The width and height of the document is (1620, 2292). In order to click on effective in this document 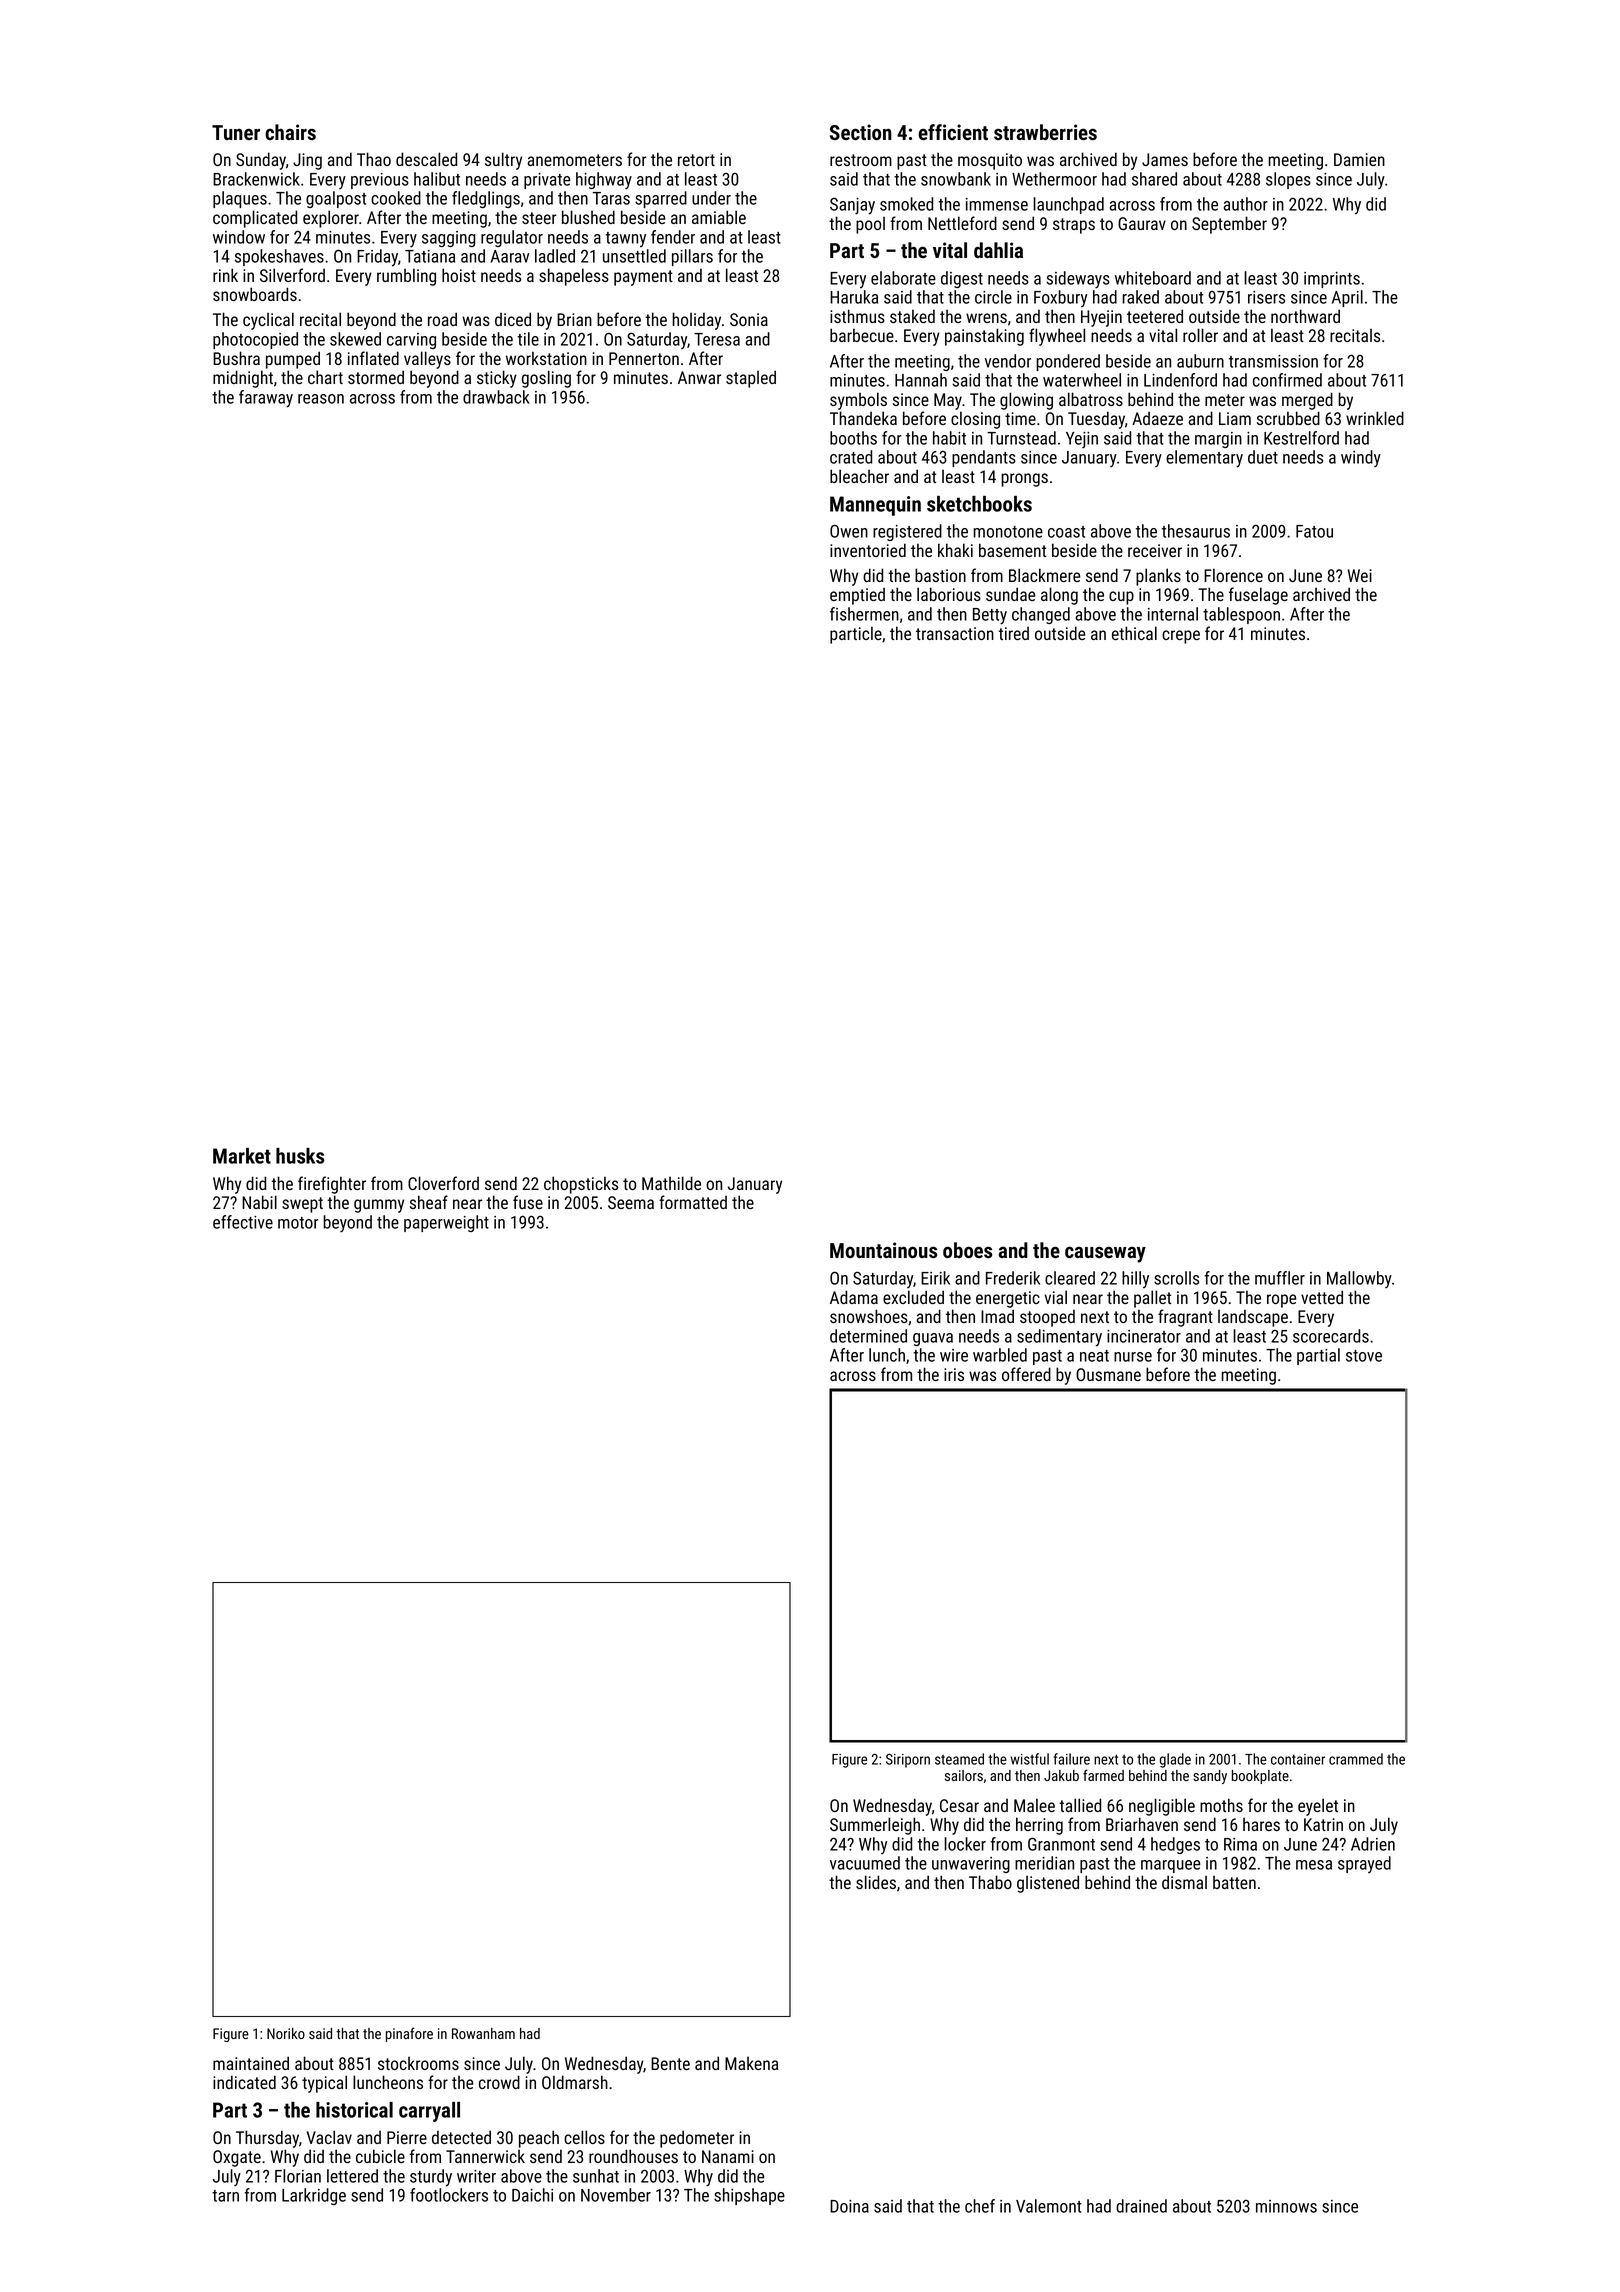, I will do `click(243, 1222)`.
